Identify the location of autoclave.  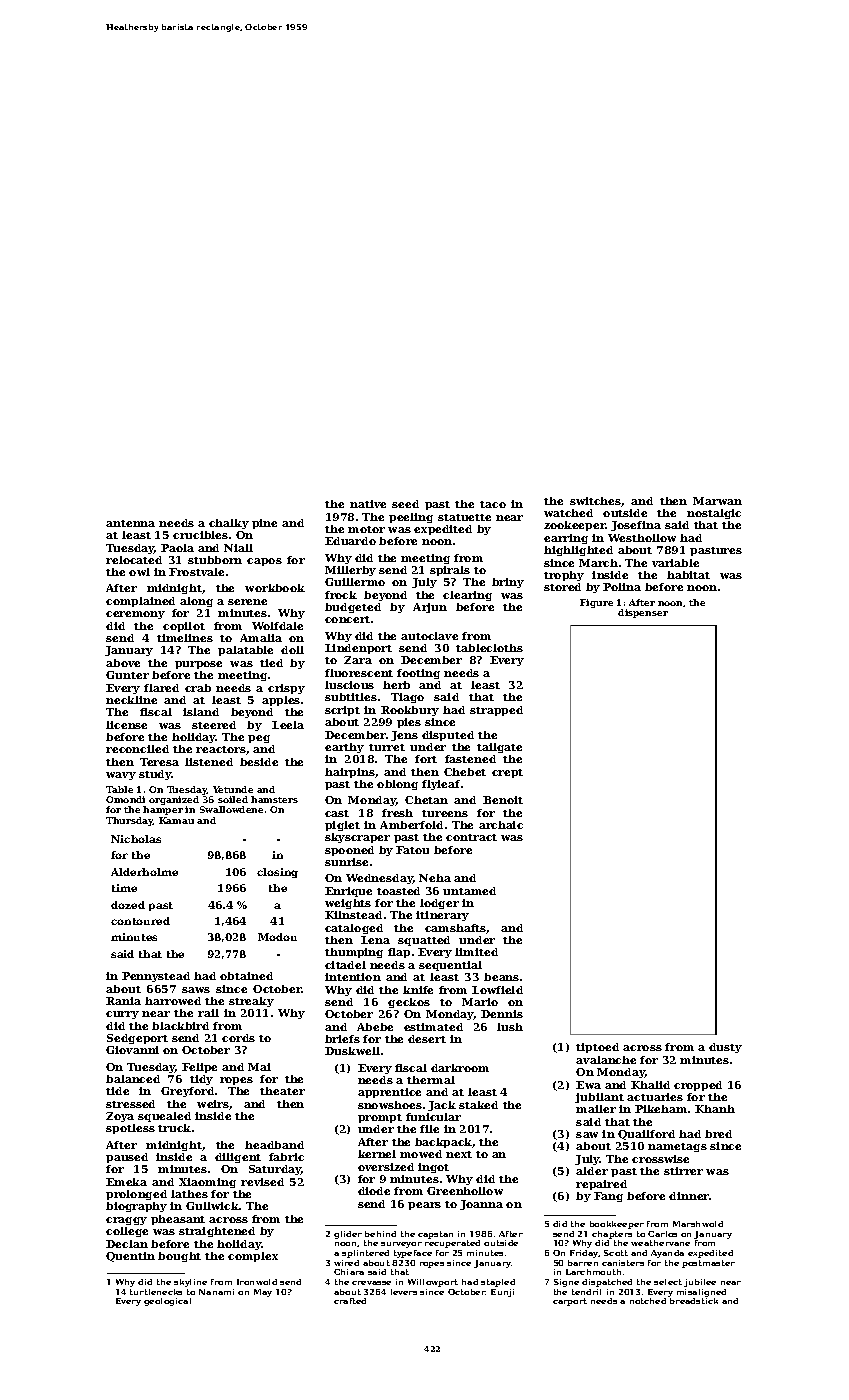
(429, 636).
